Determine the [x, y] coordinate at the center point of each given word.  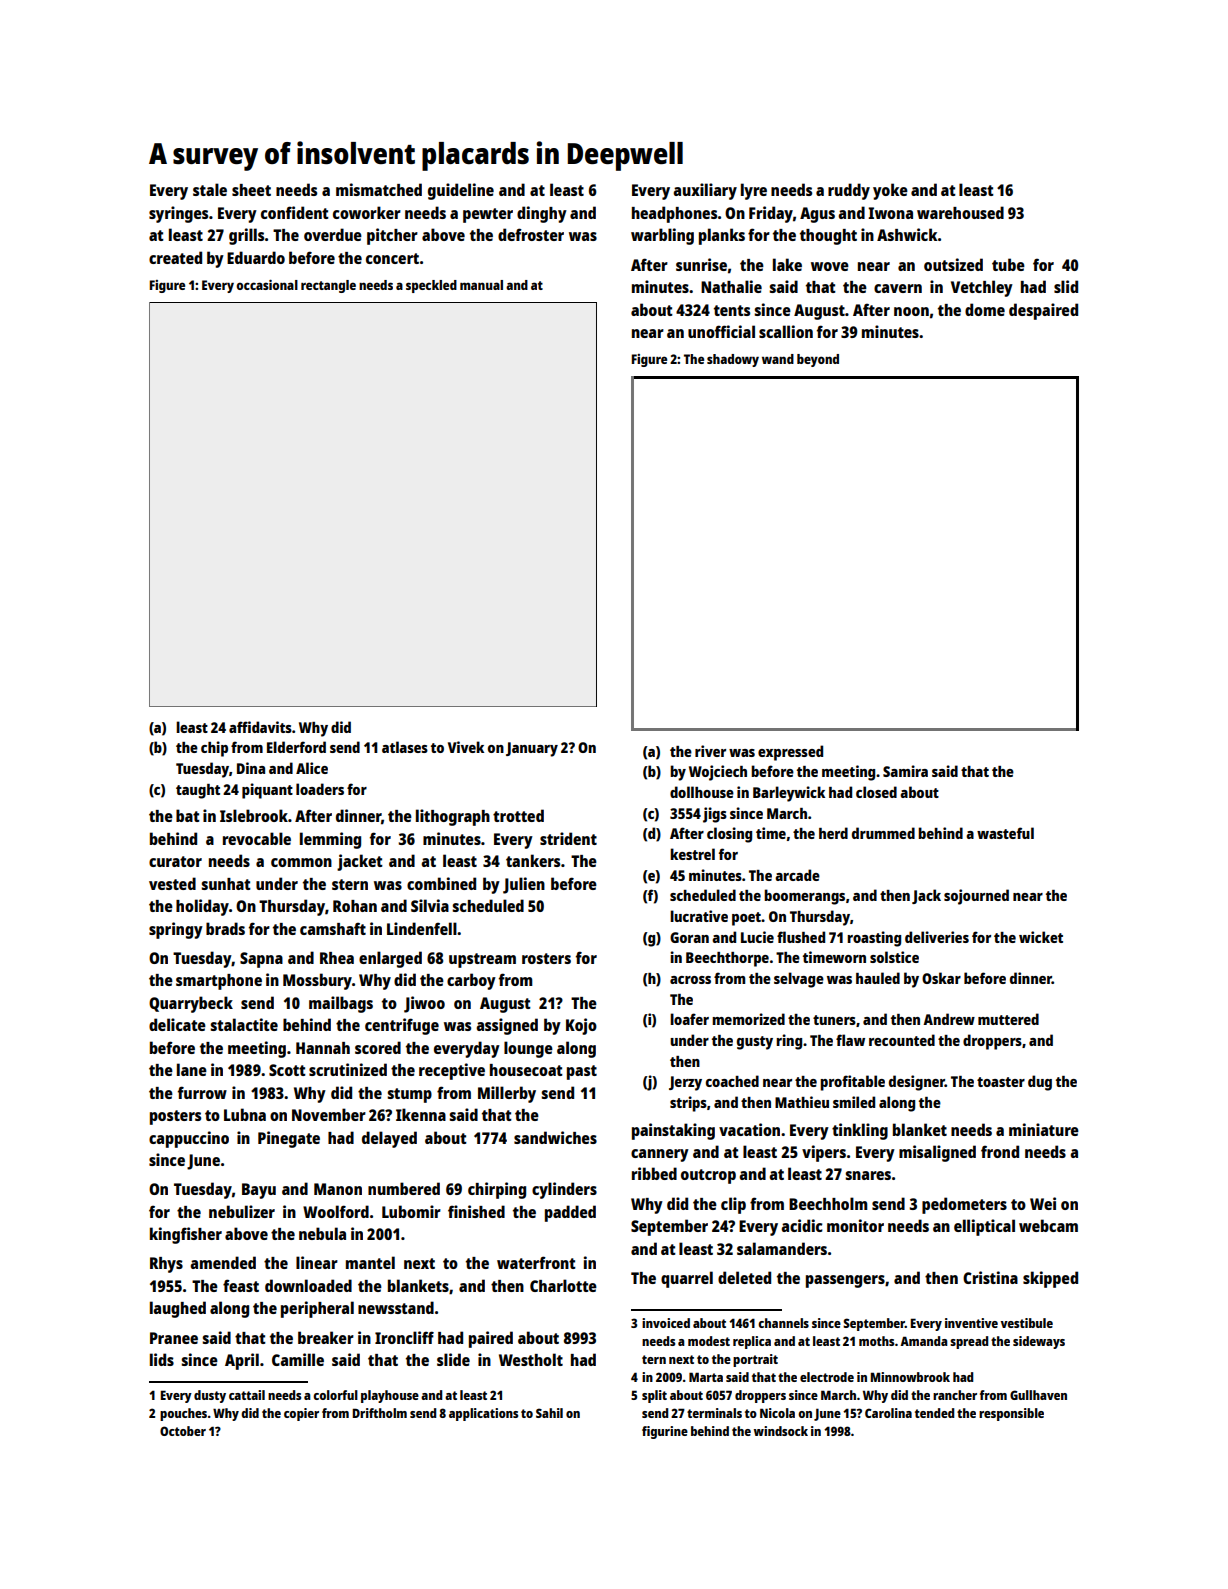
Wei [1043, 1203]
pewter [488, 215]
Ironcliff [404, 1337]
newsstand [396, 1307]
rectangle [328, 286]
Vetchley [982, 288]
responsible [1011, 1414]
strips [688, 1104]
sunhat [226, 884]
